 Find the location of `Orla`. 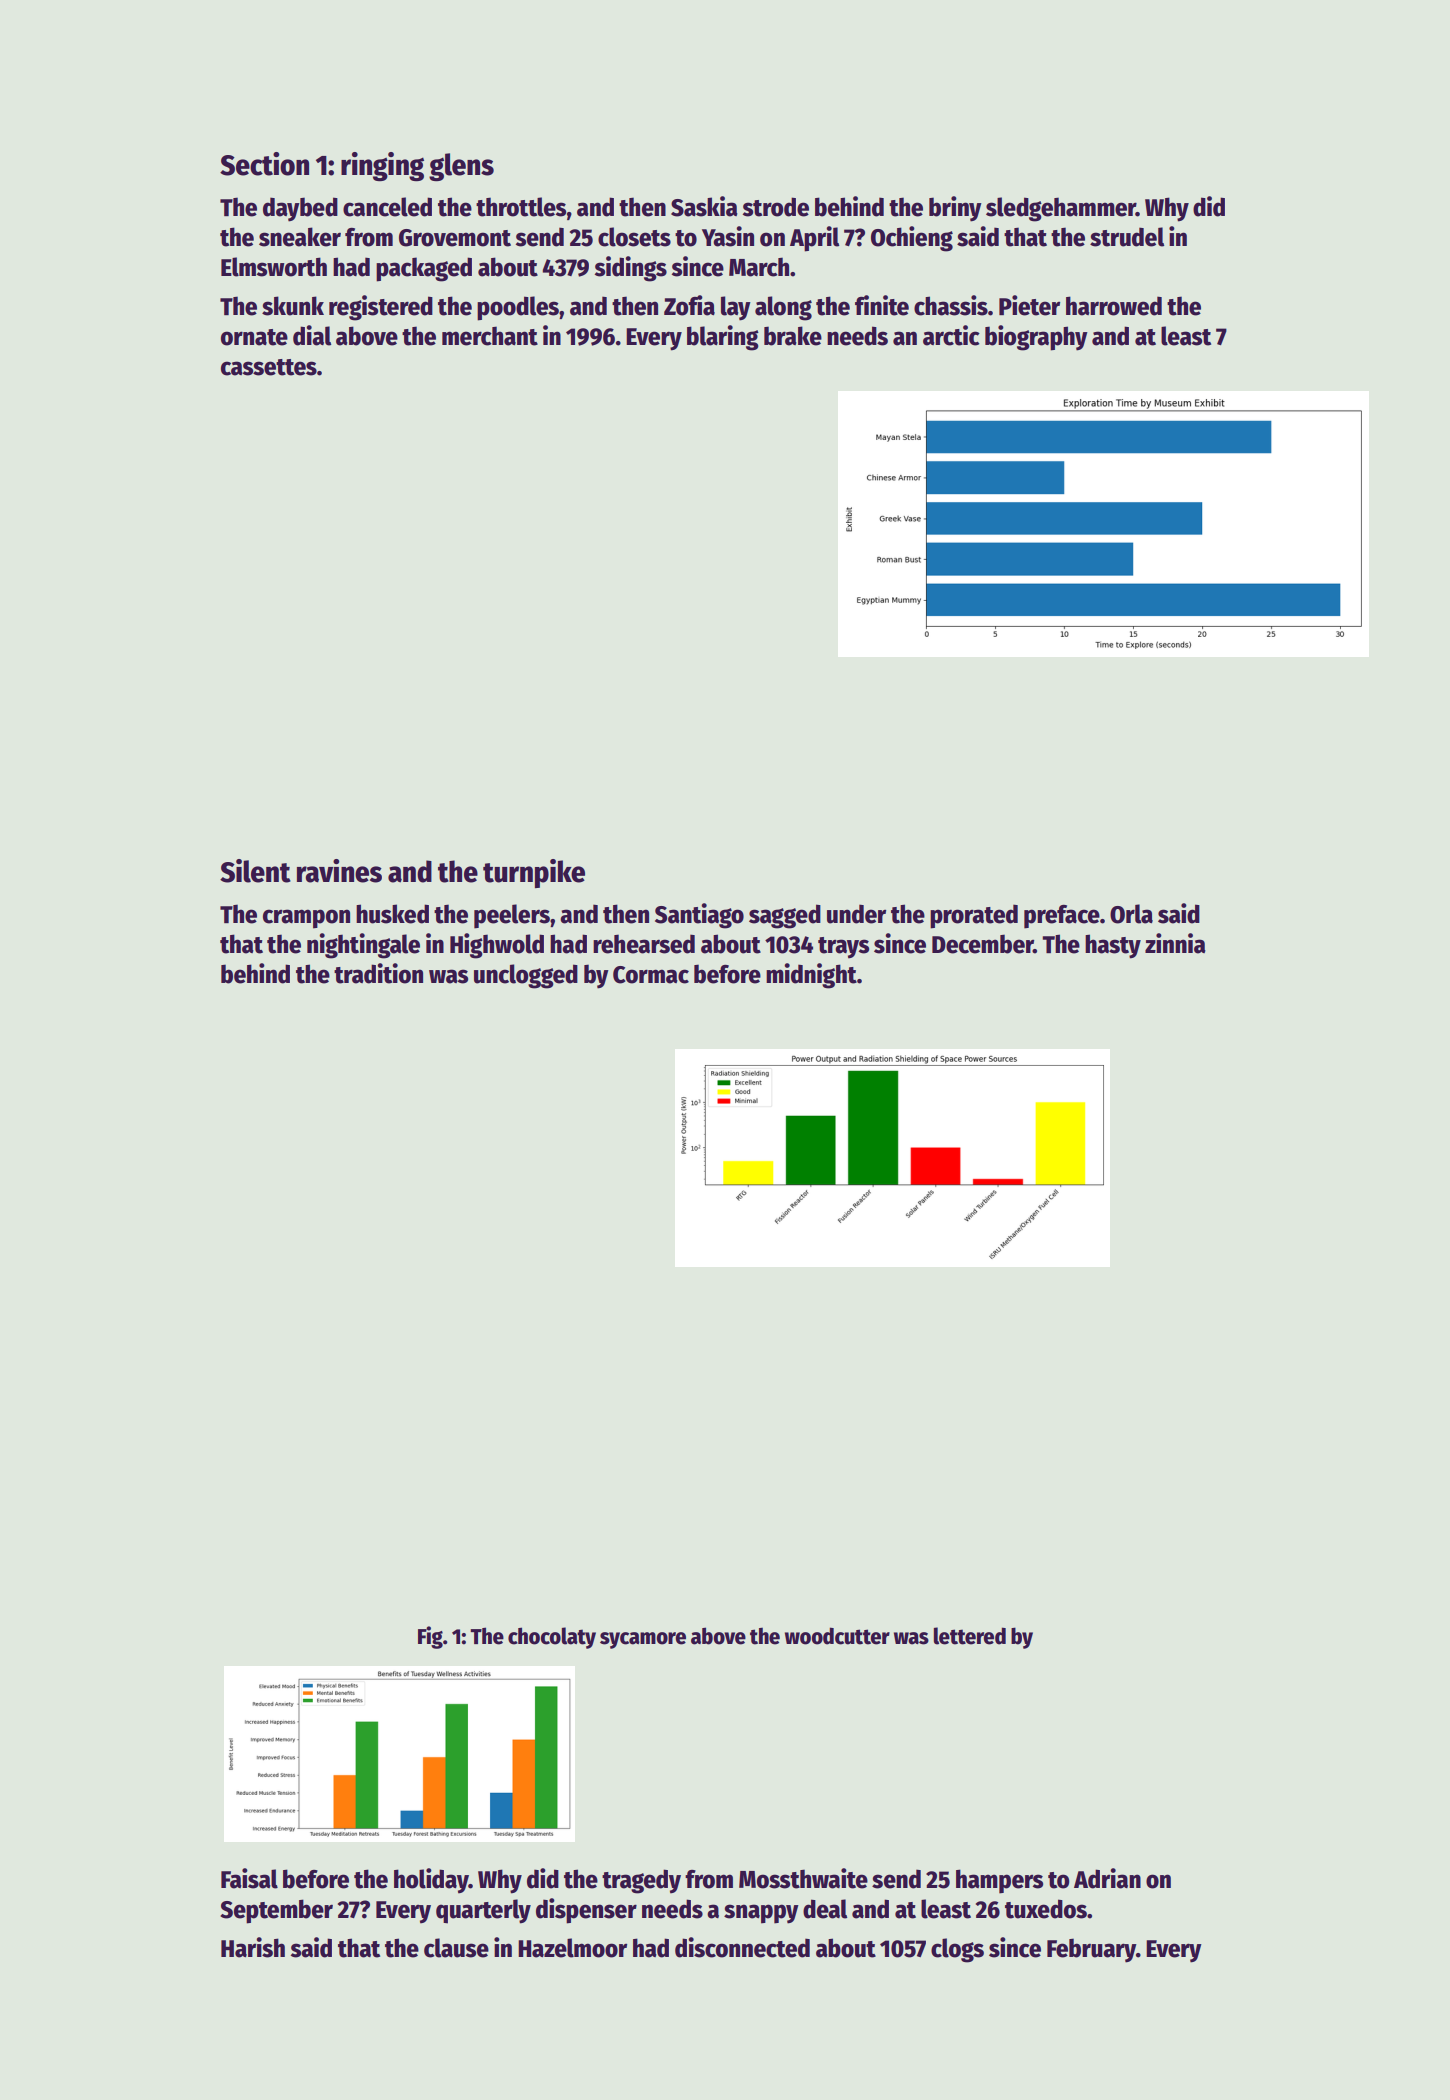

Orla is located at coordinates (1131, 914).
